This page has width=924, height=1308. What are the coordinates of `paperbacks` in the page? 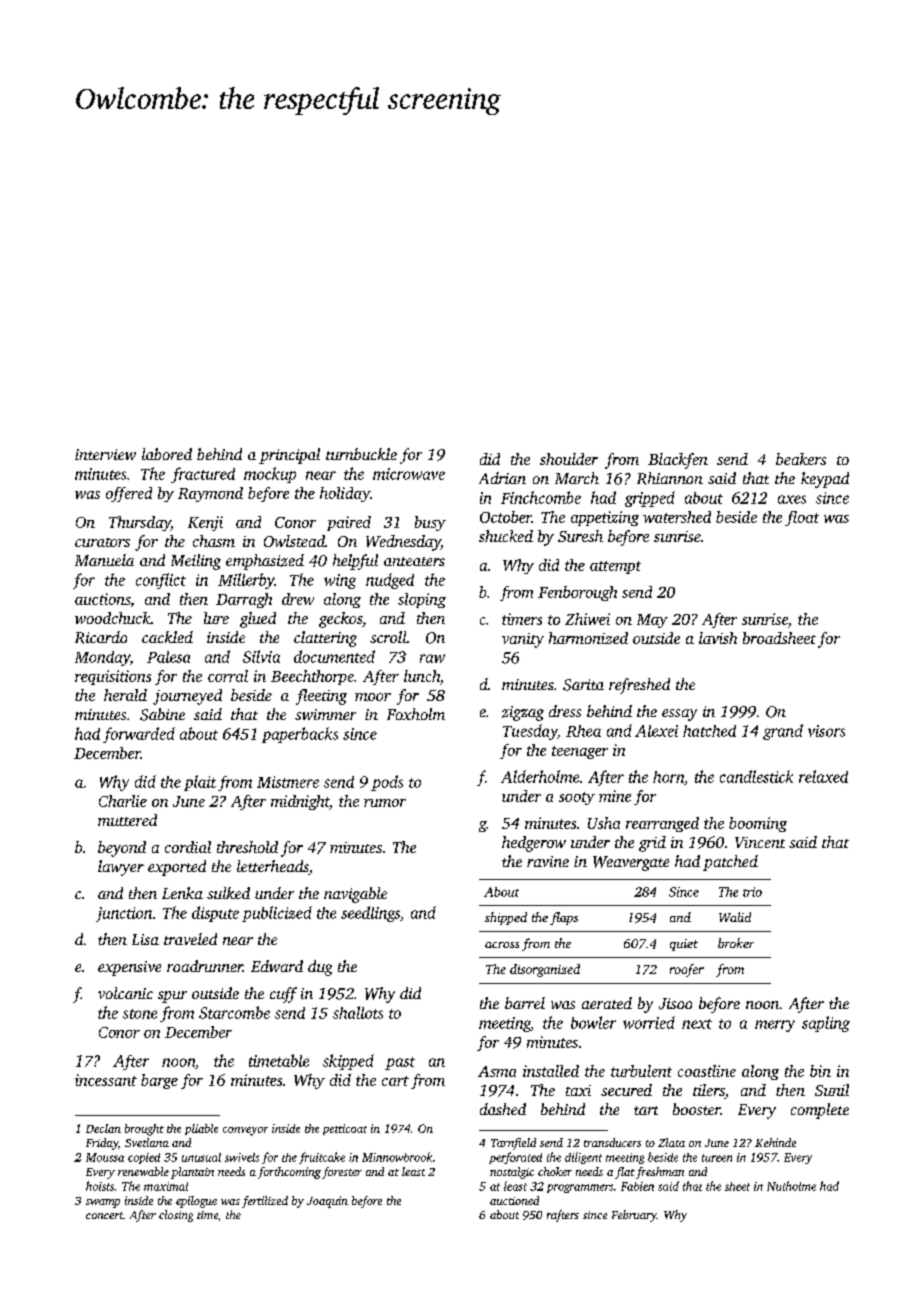 It's located at (300, 735).
